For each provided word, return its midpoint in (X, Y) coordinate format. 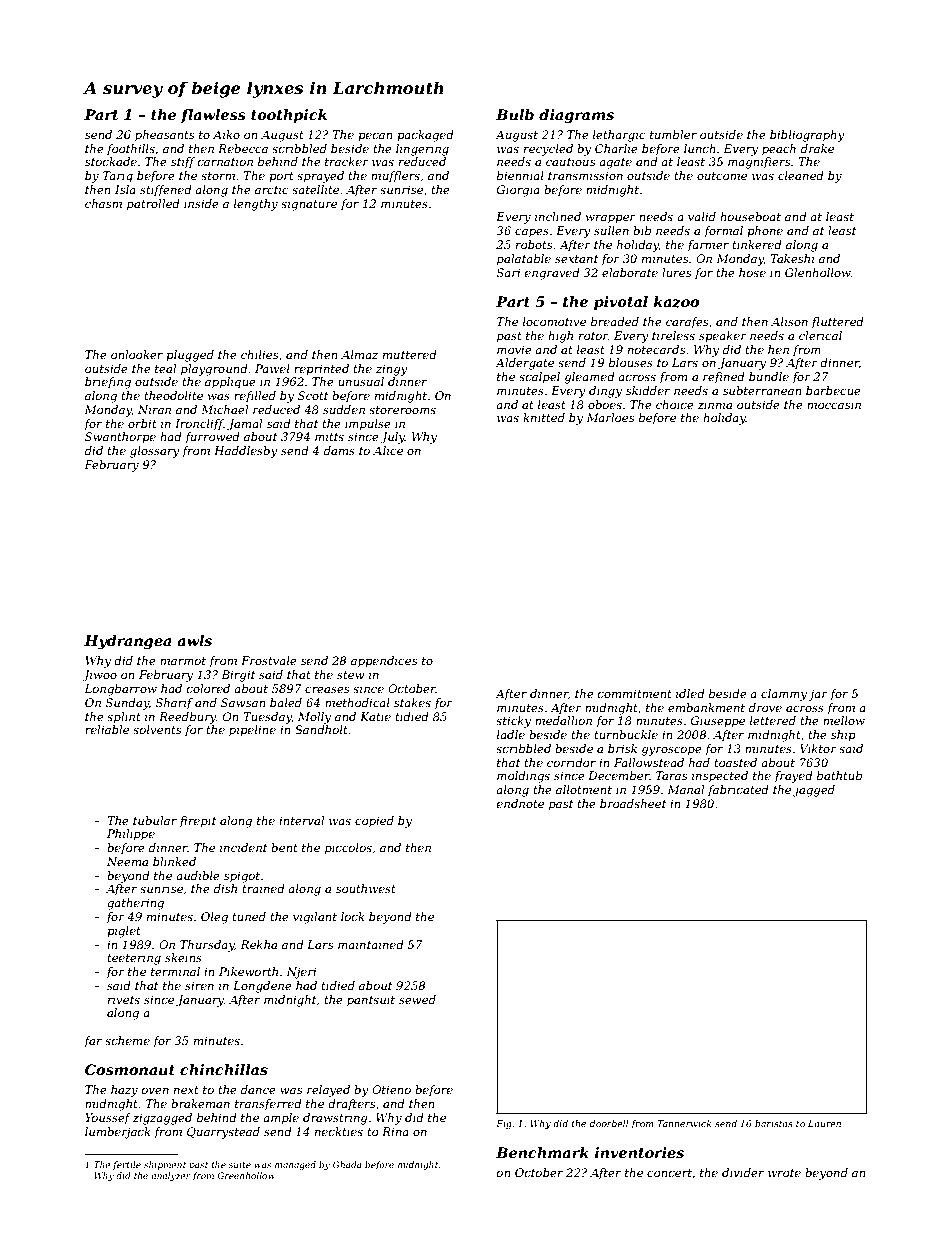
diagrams (576, 116)
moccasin (834, 404)
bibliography (807, 136)
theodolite (173, 395)
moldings (523, 777)
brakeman (200, 1103)
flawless (213, 116)
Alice (388, 450)
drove (765, 707)
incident (243, 847)
